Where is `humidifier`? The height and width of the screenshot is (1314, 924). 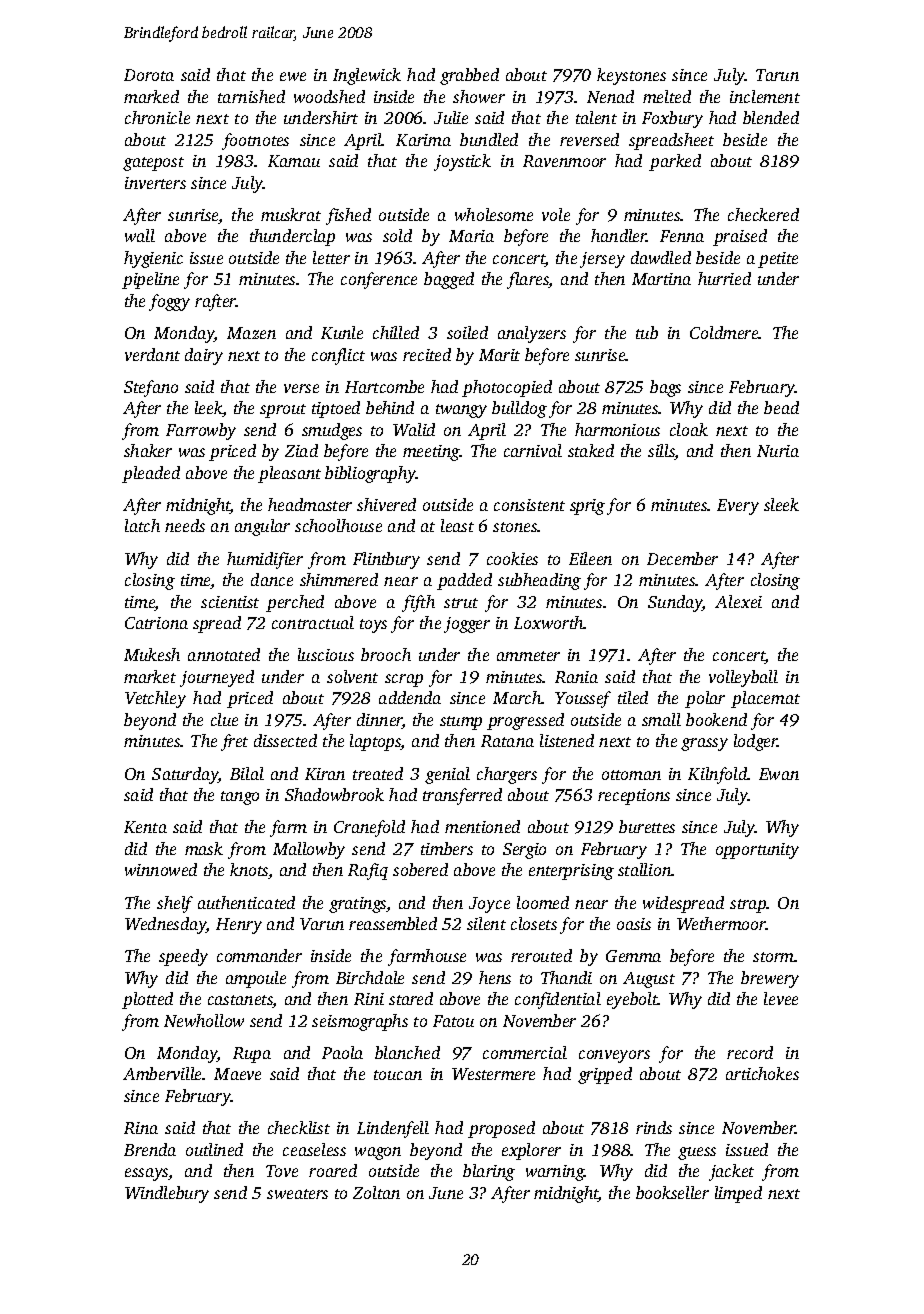
humidifier is located at coordinates (265, 560).
